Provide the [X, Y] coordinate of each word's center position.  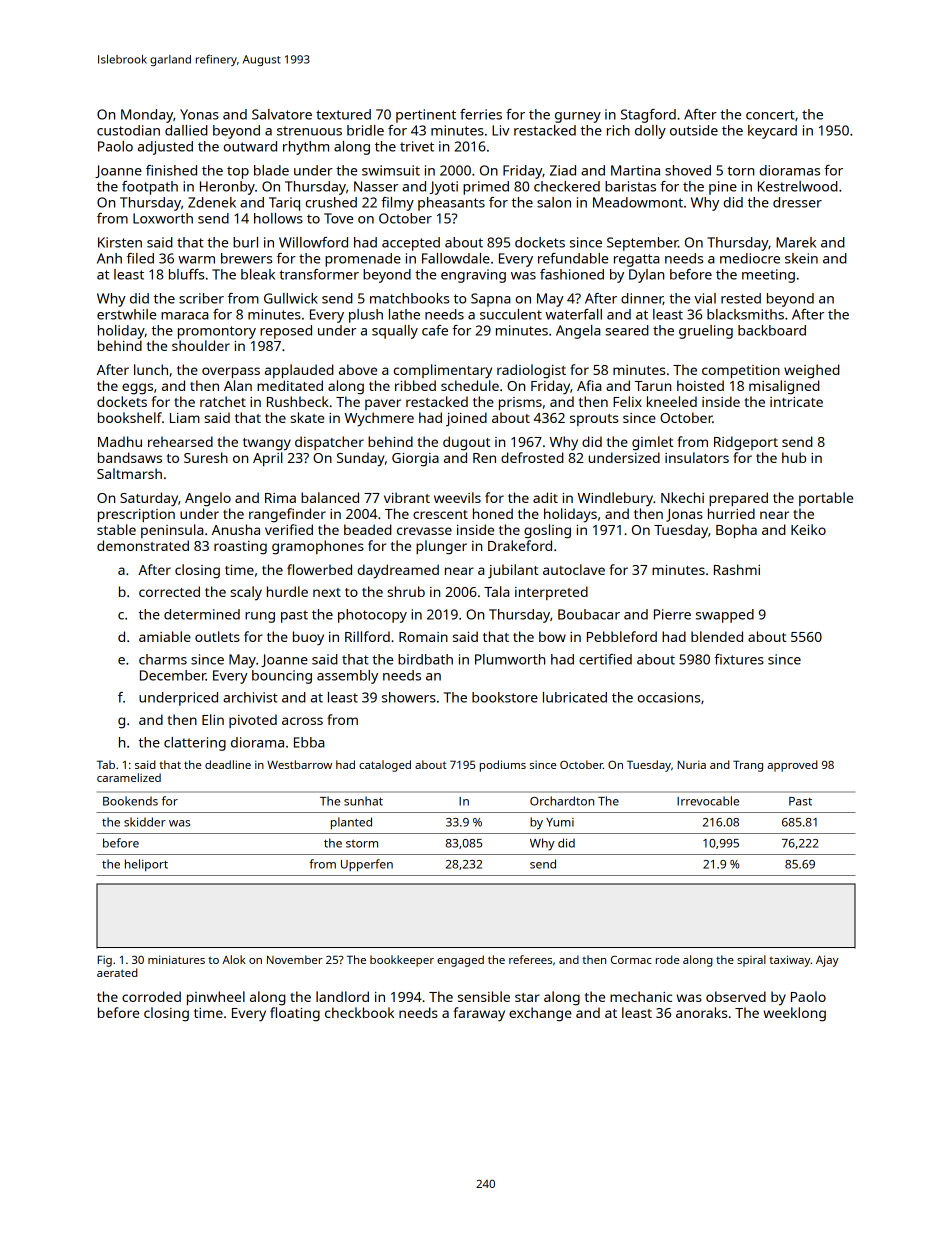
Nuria [692, 764]
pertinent [426, 116]
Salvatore [282, 114]
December [173, 675]
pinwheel [216, 998]
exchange [540, 1014]
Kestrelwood [798, 186]
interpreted [551, 593]
